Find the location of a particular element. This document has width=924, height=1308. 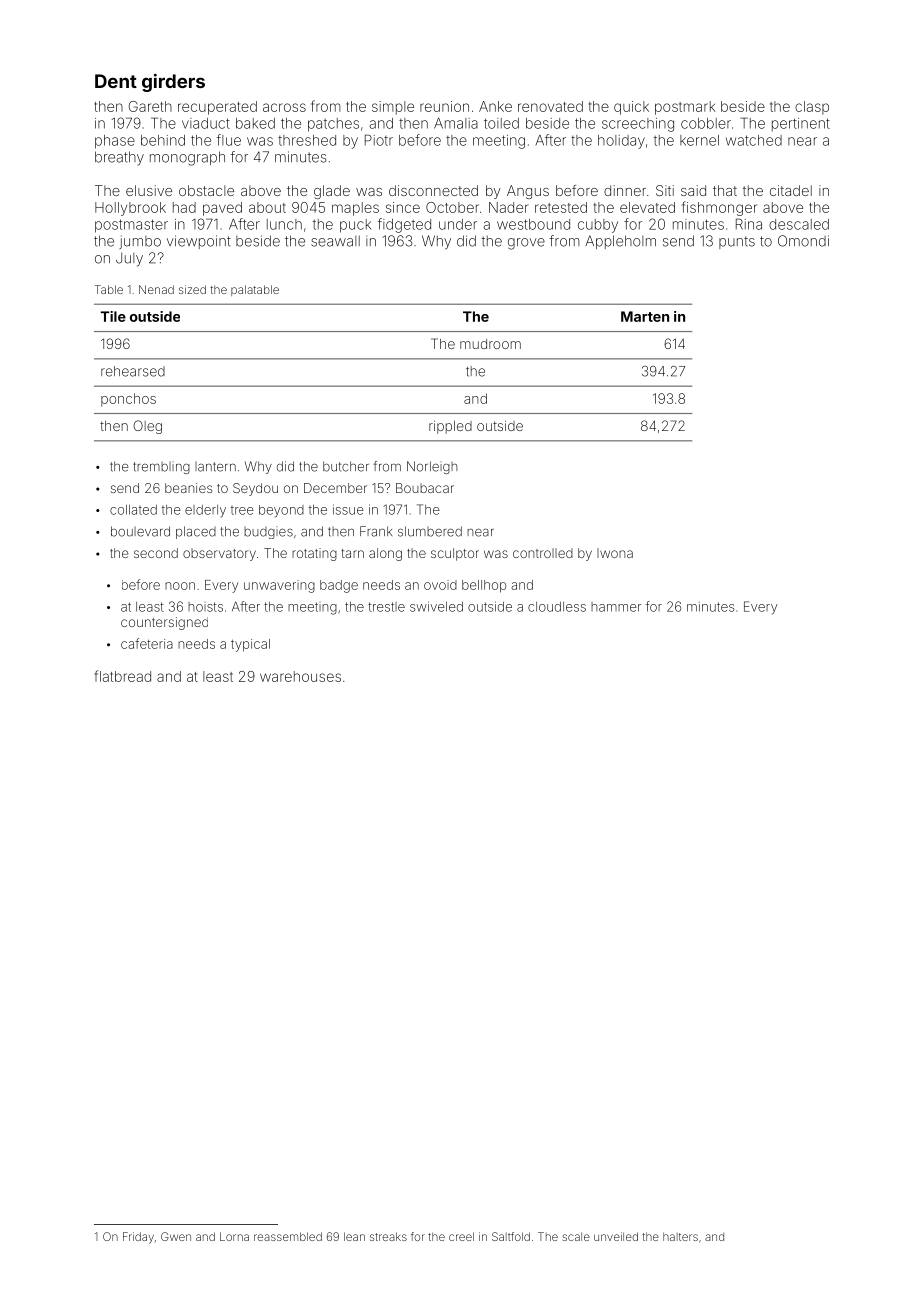

creel is located at coordinates (461, 1236).
